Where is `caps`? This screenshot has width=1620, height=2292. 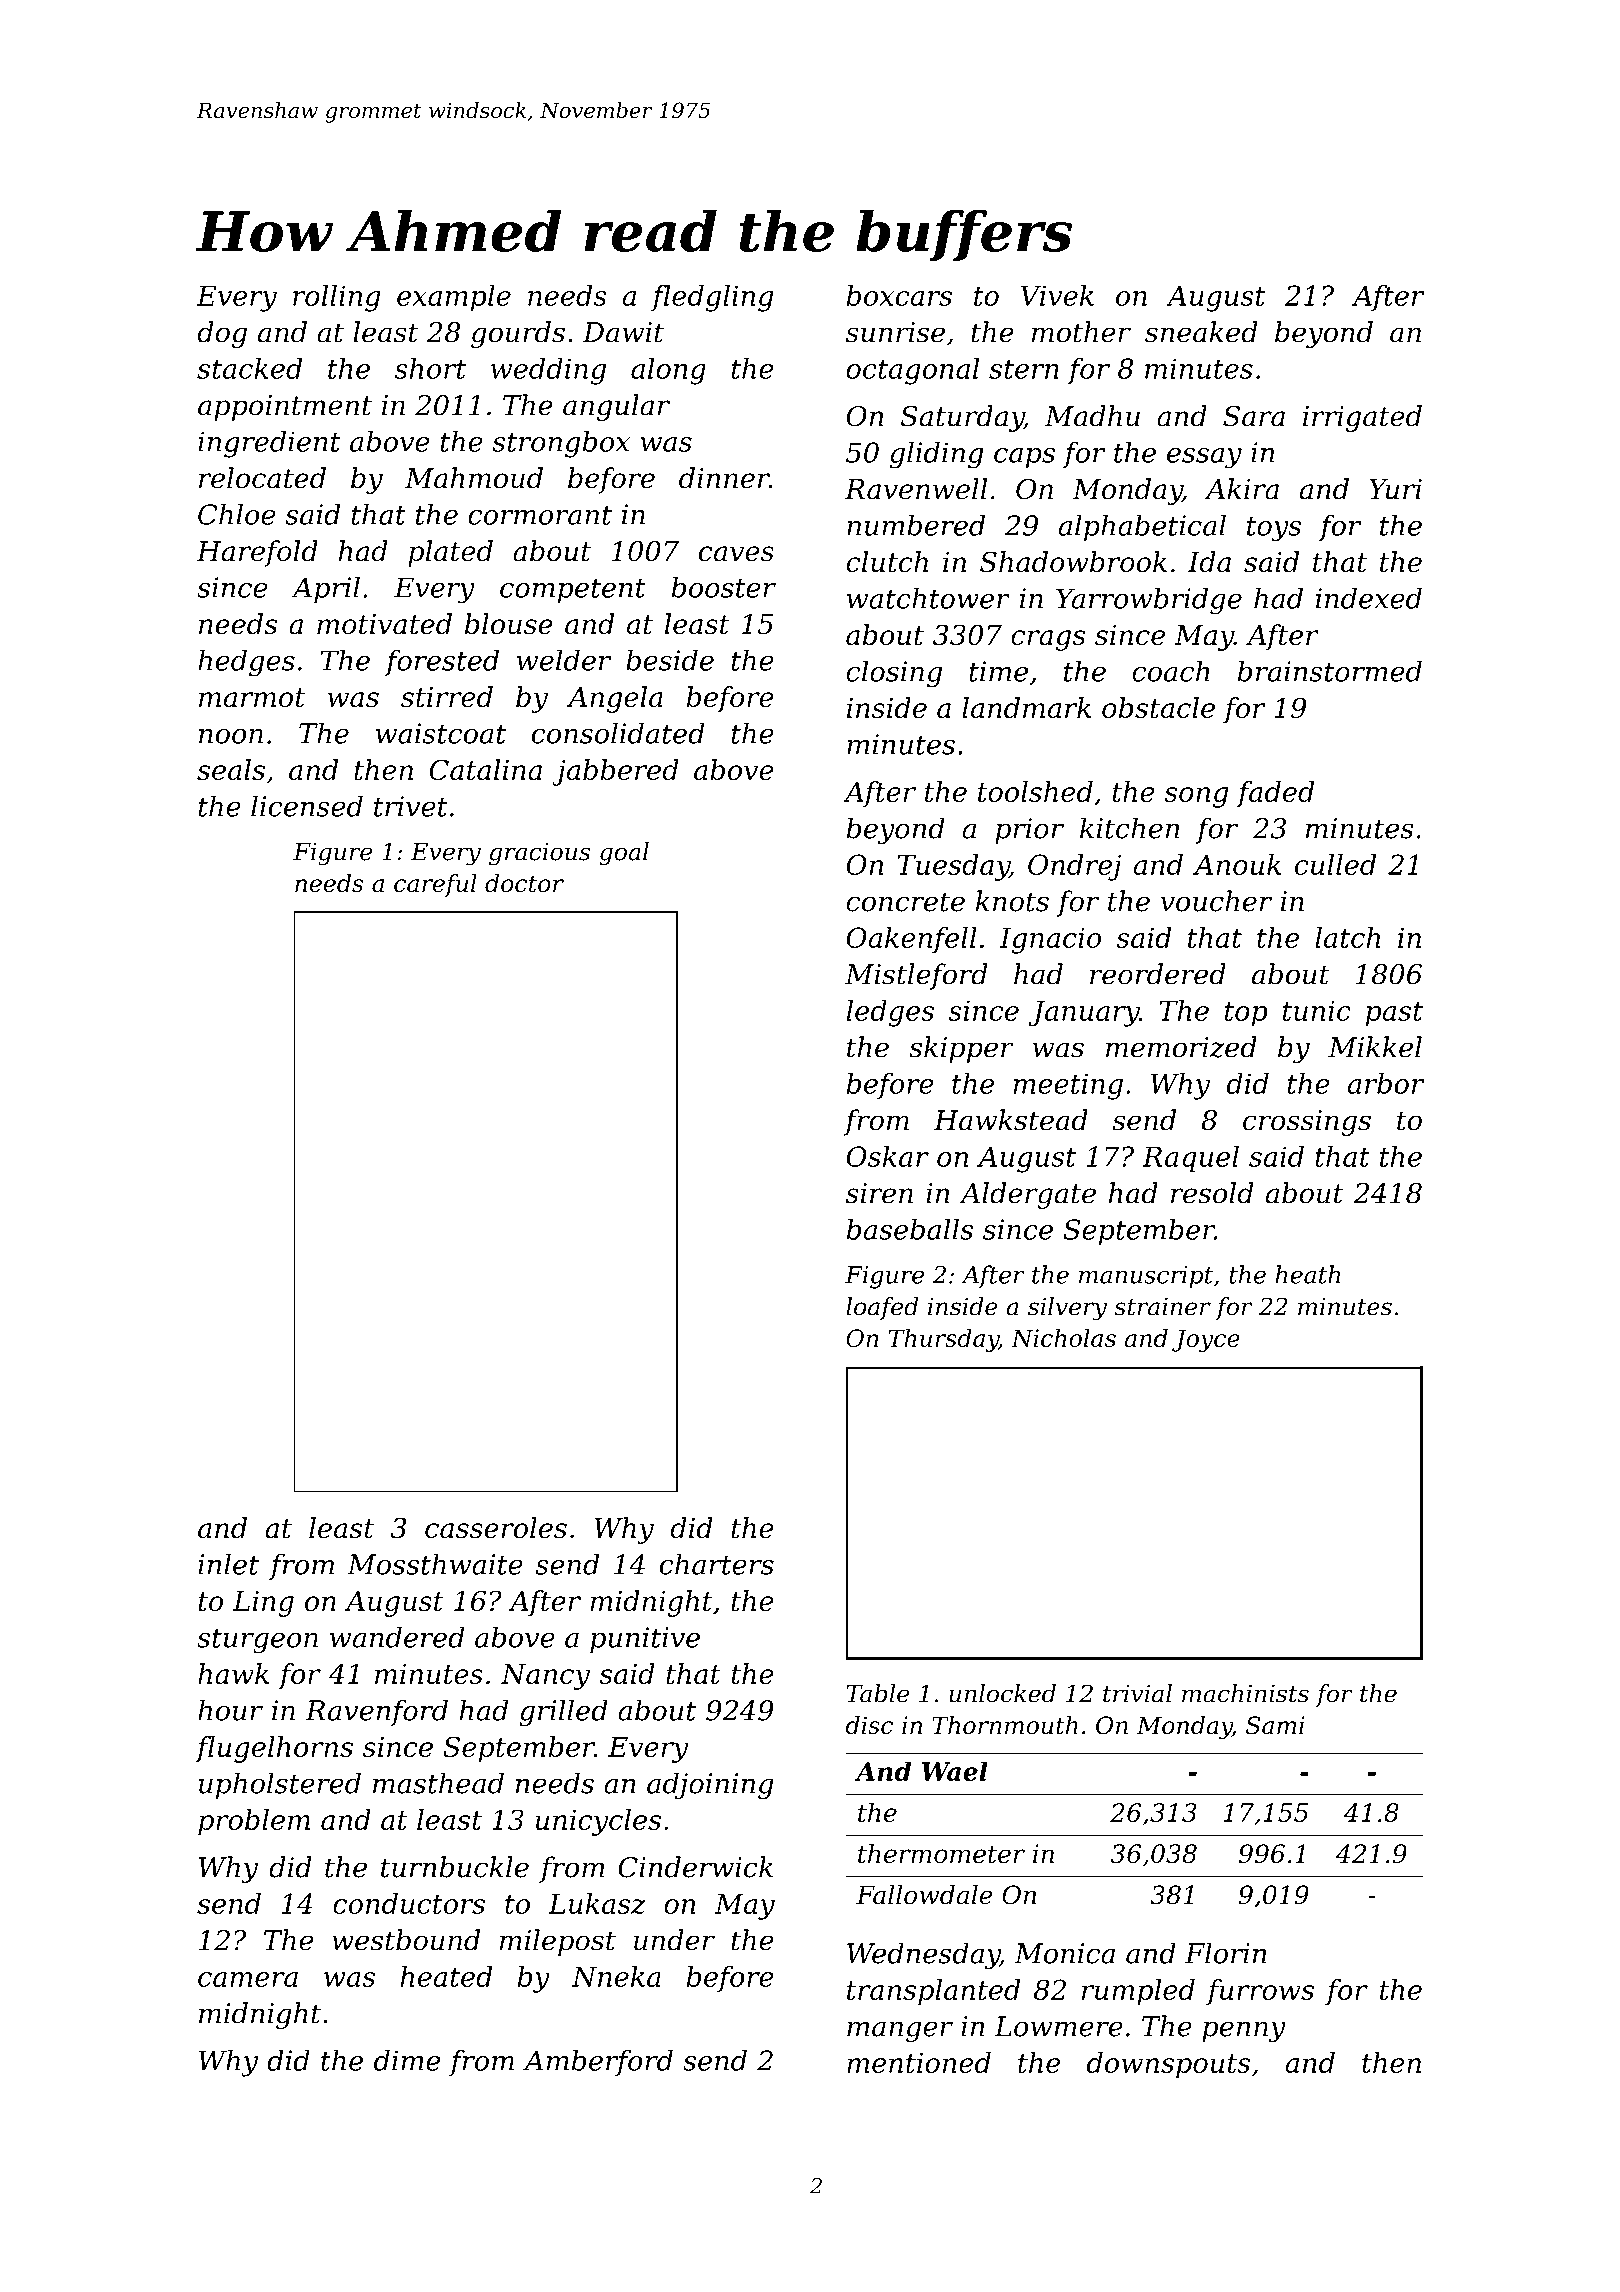 caps is located at coordinates (1024, 458).
